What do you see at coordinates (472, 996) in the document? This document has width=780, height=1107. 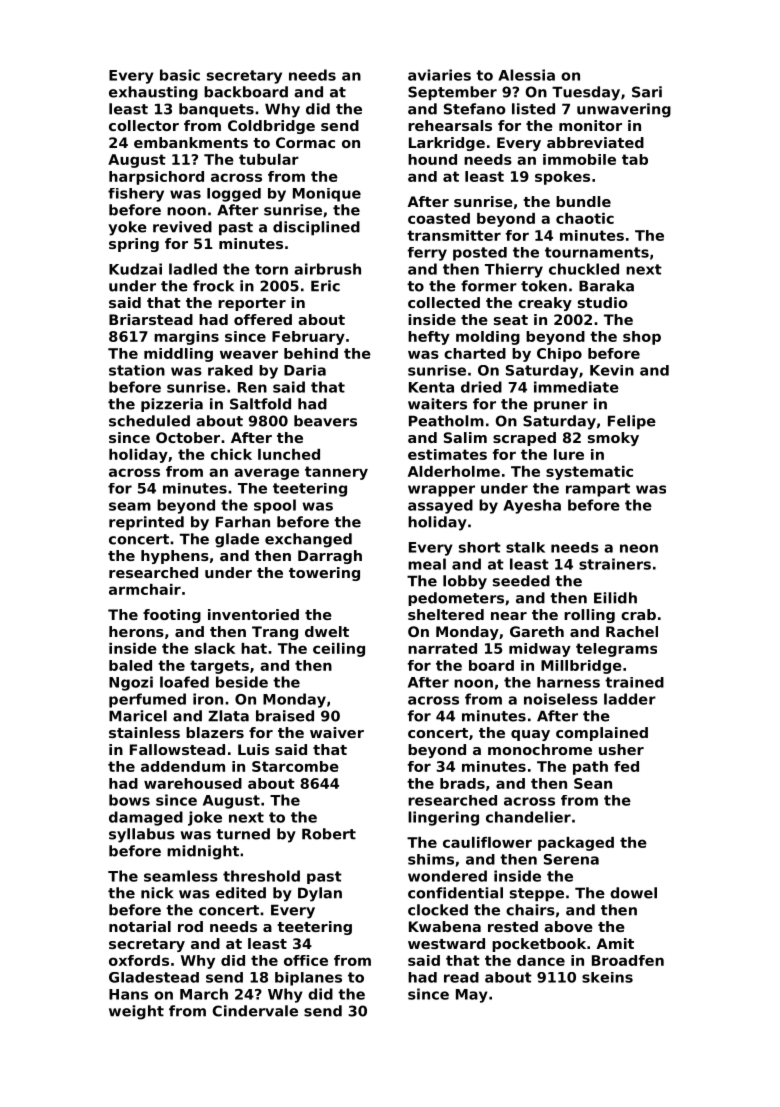 I see `May` at bounding box center [472, 996].
